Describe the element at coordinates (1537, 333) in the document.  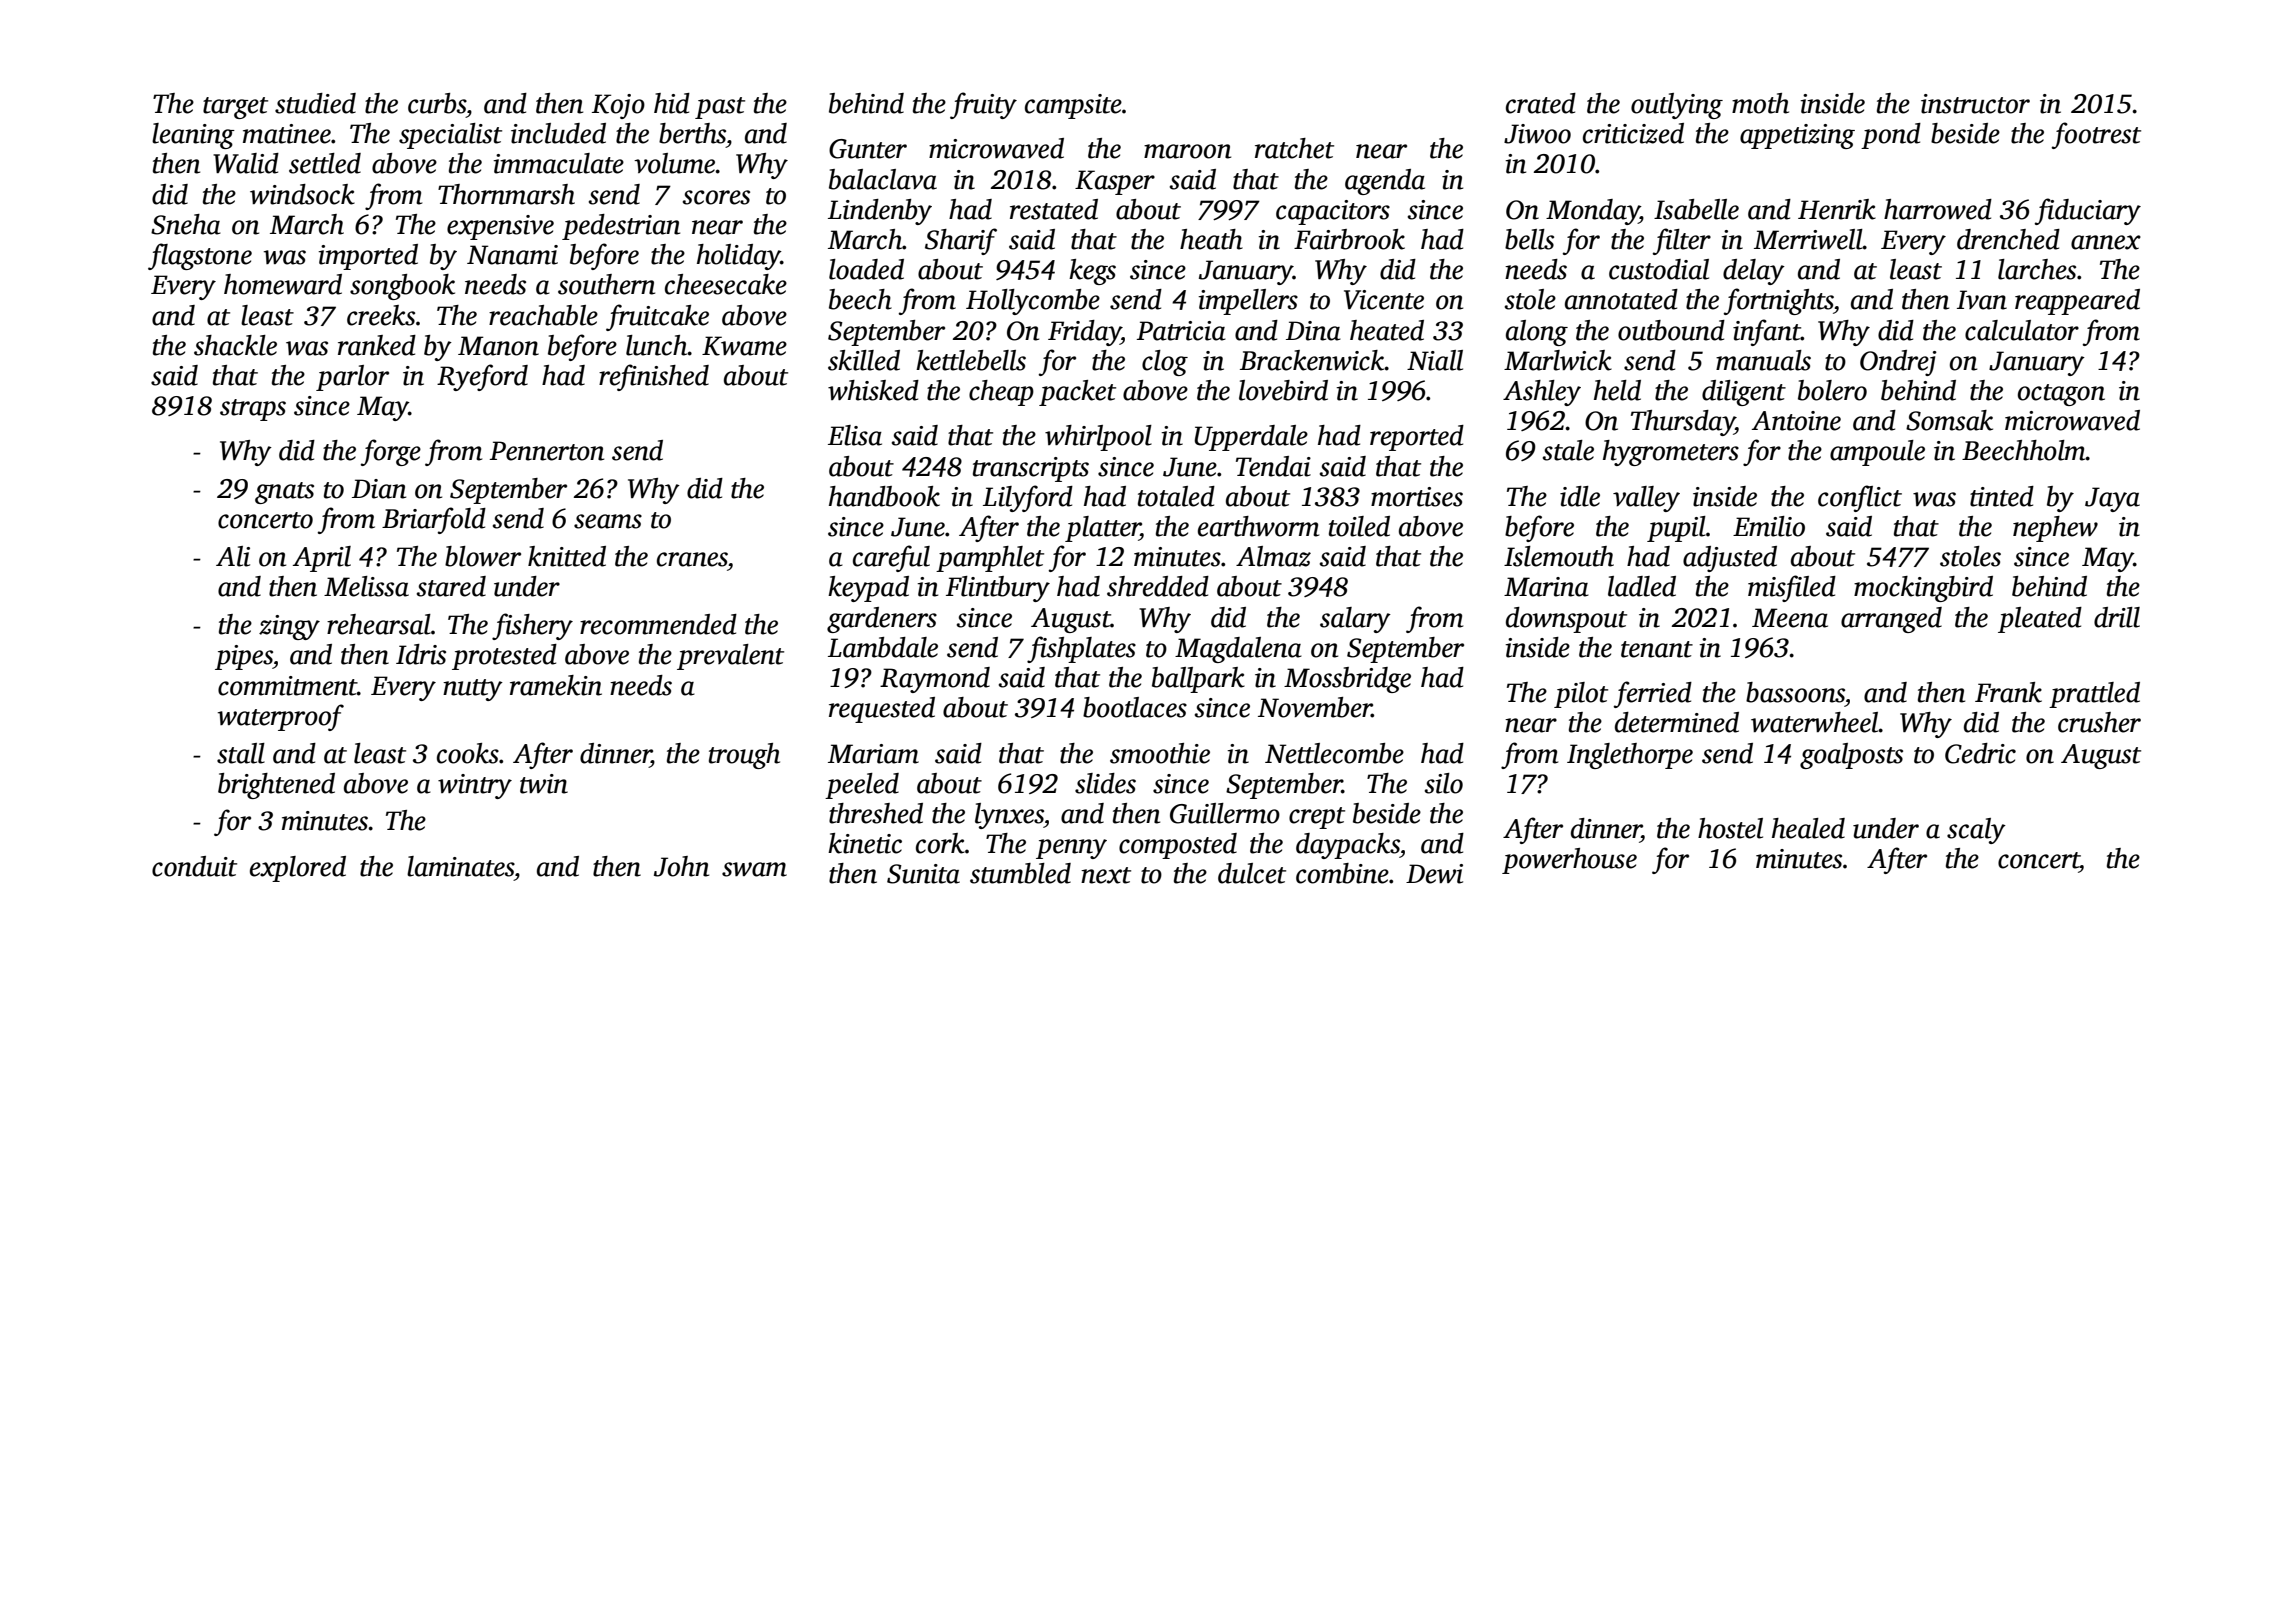
I see `along` at that location.
